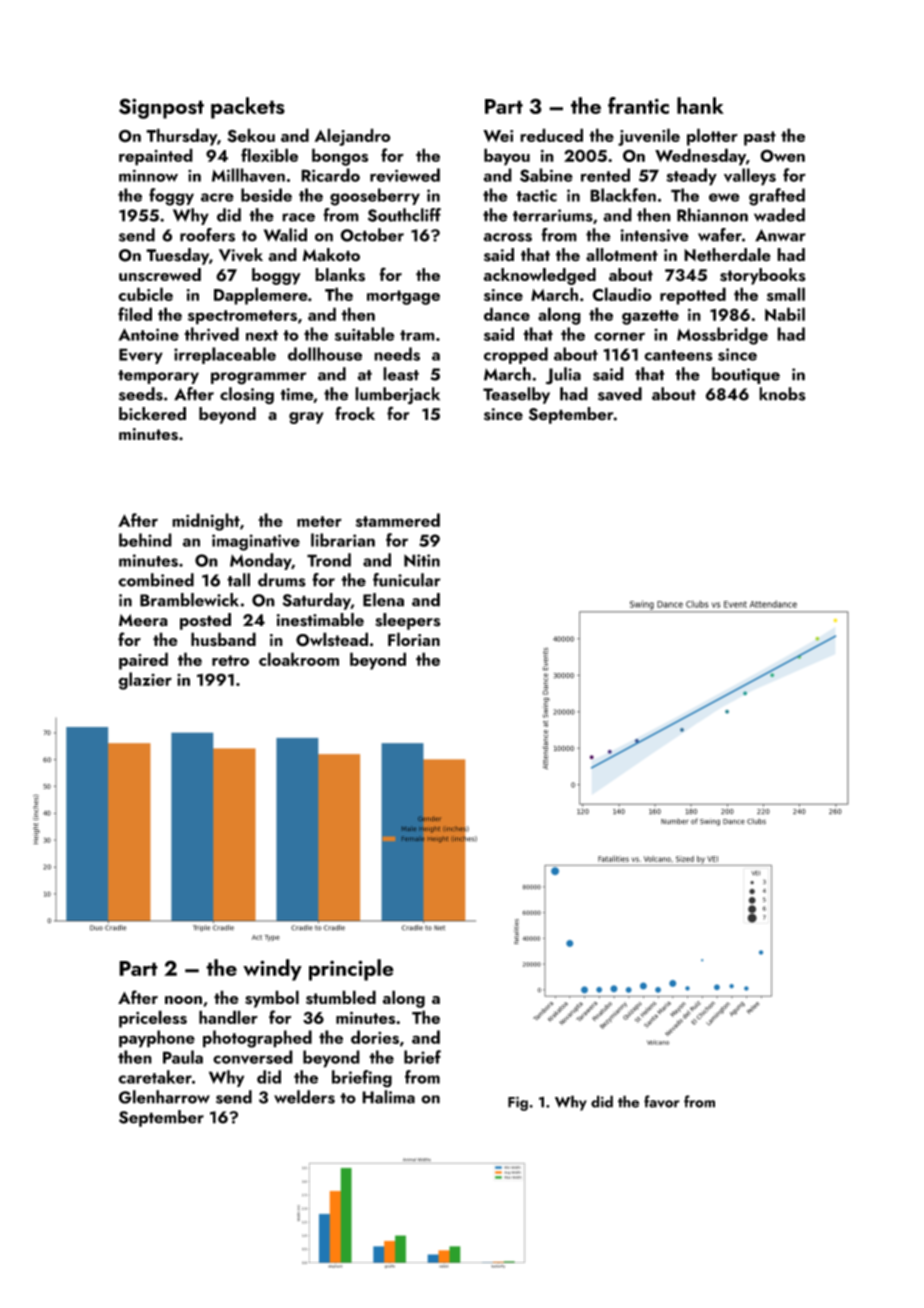 This screenshot has width=924, height=1308. What do you see at coordinates (152, 414) in the screenshot?
I see `bickered` at bounding box center [152, 414].
